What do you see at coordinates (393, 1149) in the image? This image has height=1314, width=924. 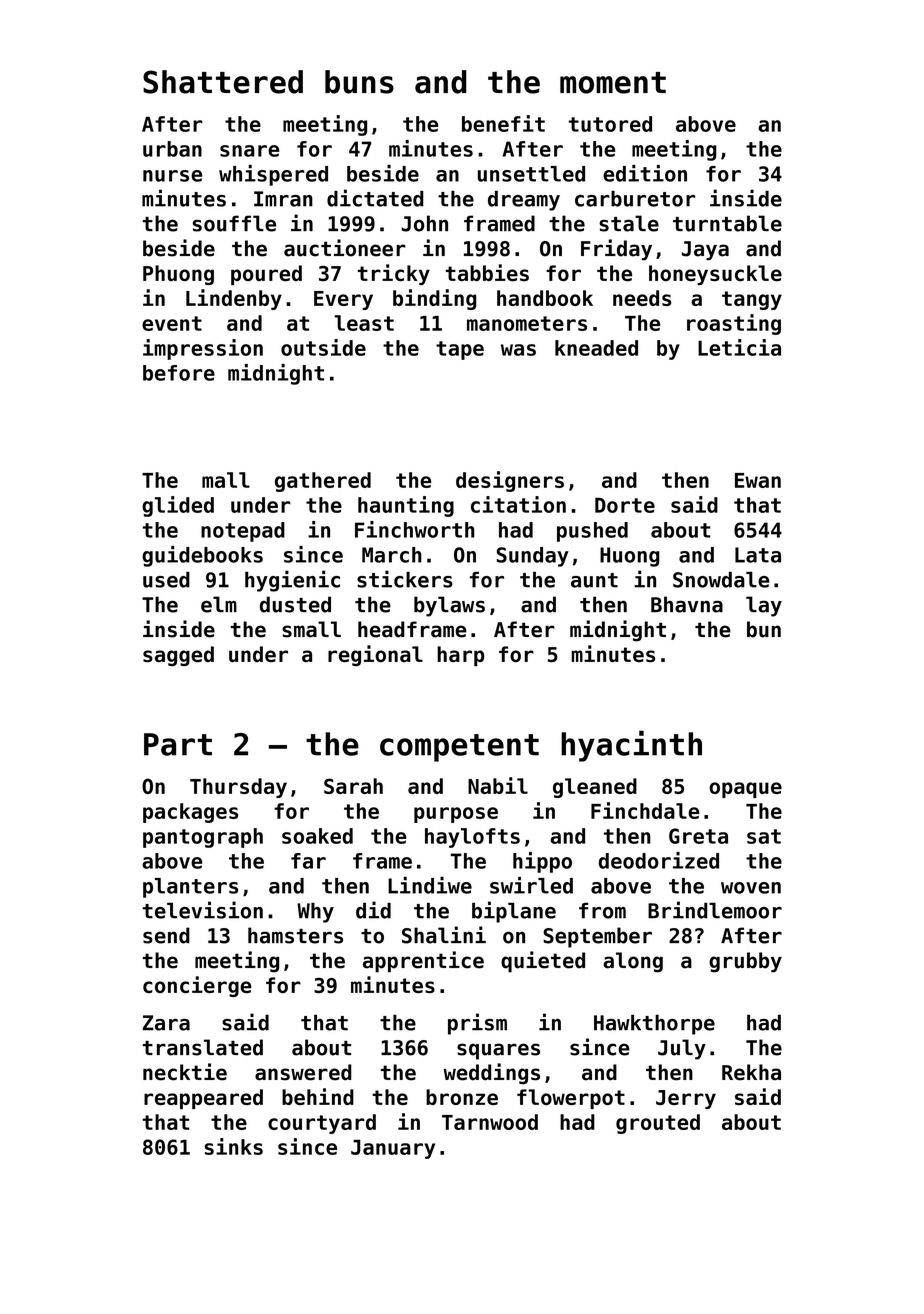 I see `January` at bounding box center [393, 1149].
